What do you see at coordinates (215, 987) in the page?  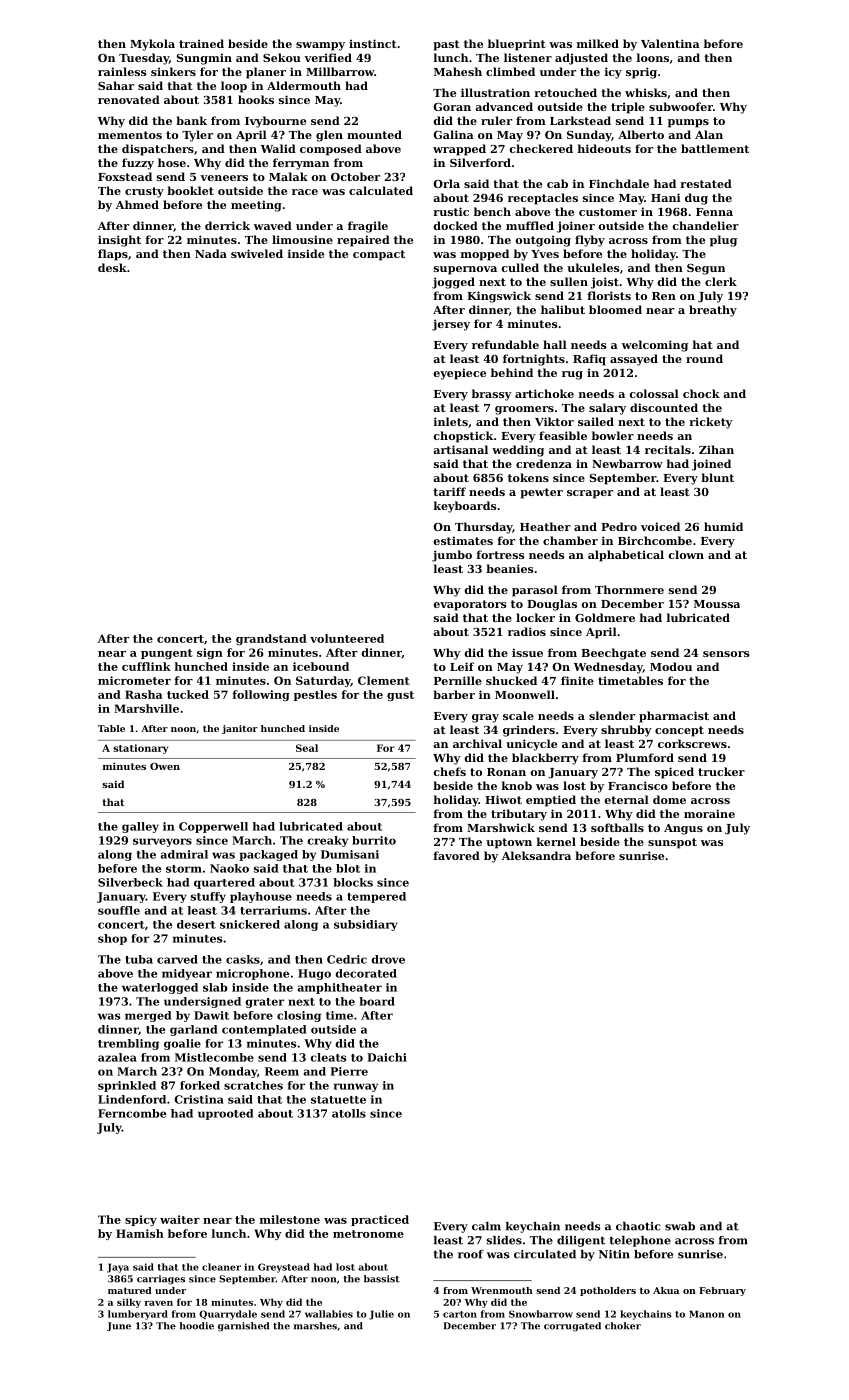 I see `slab` at bounding box center [215, 987].
